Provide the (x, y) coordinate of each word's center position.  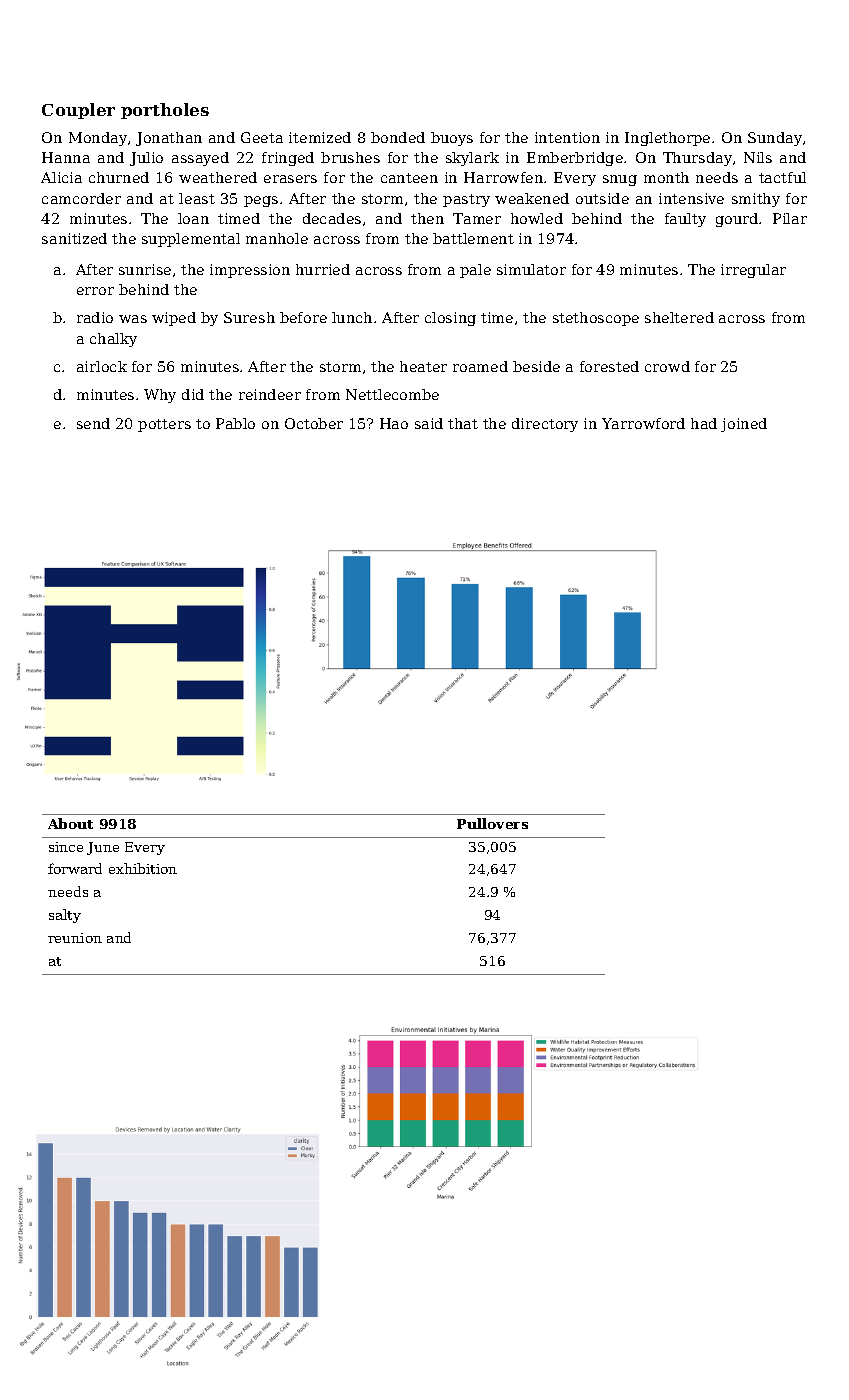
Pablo (235, 423)
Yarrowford (643, 423)
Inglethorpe (667, 139)
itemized (320, 137)
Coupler (78, 111)
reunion (75, 938)
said (429, 423)
